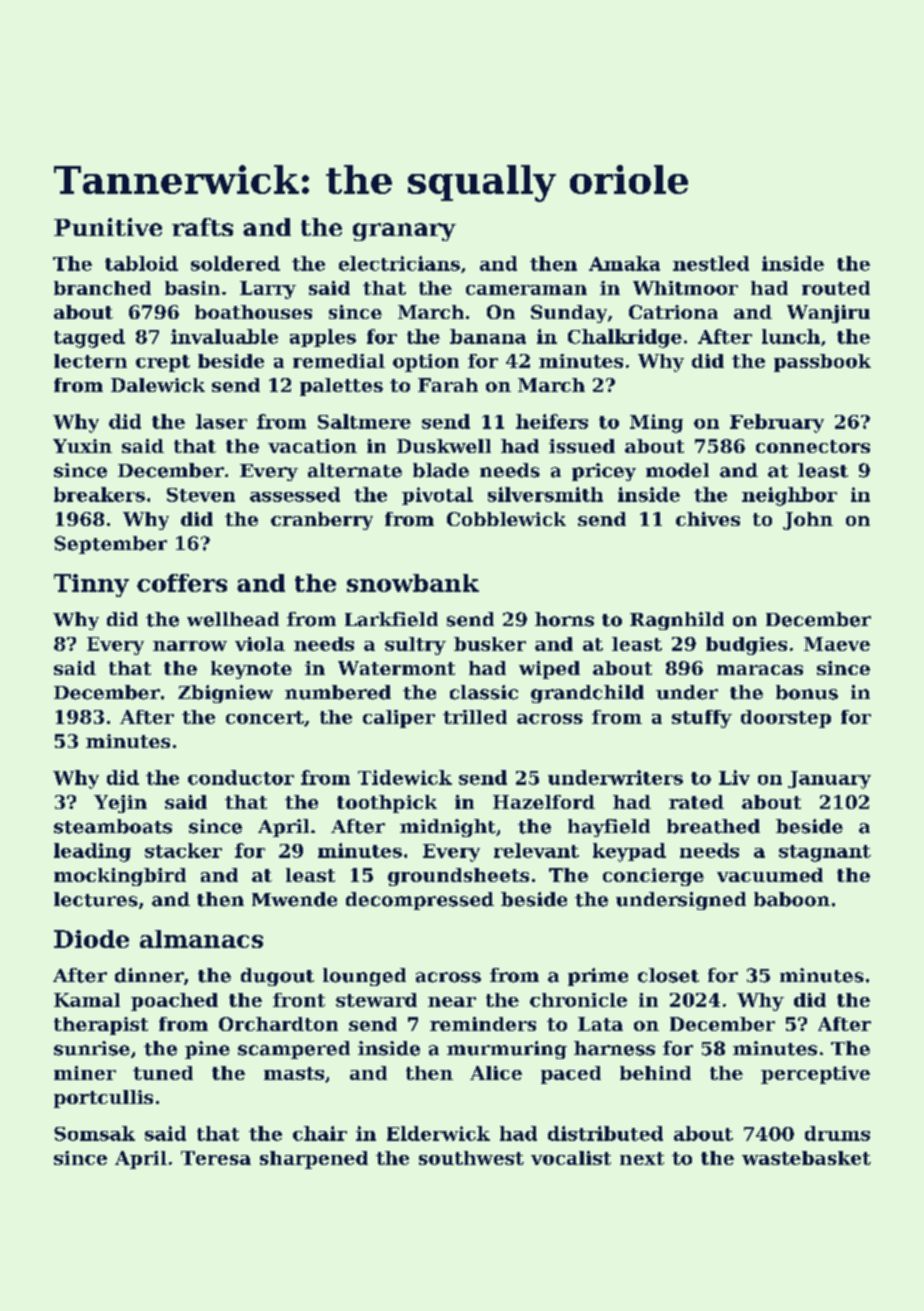 This screenshot has height=1311, width=924. Describe the element at coordinates (448, 828) in the screenshot. I see `midnight` at that location.
